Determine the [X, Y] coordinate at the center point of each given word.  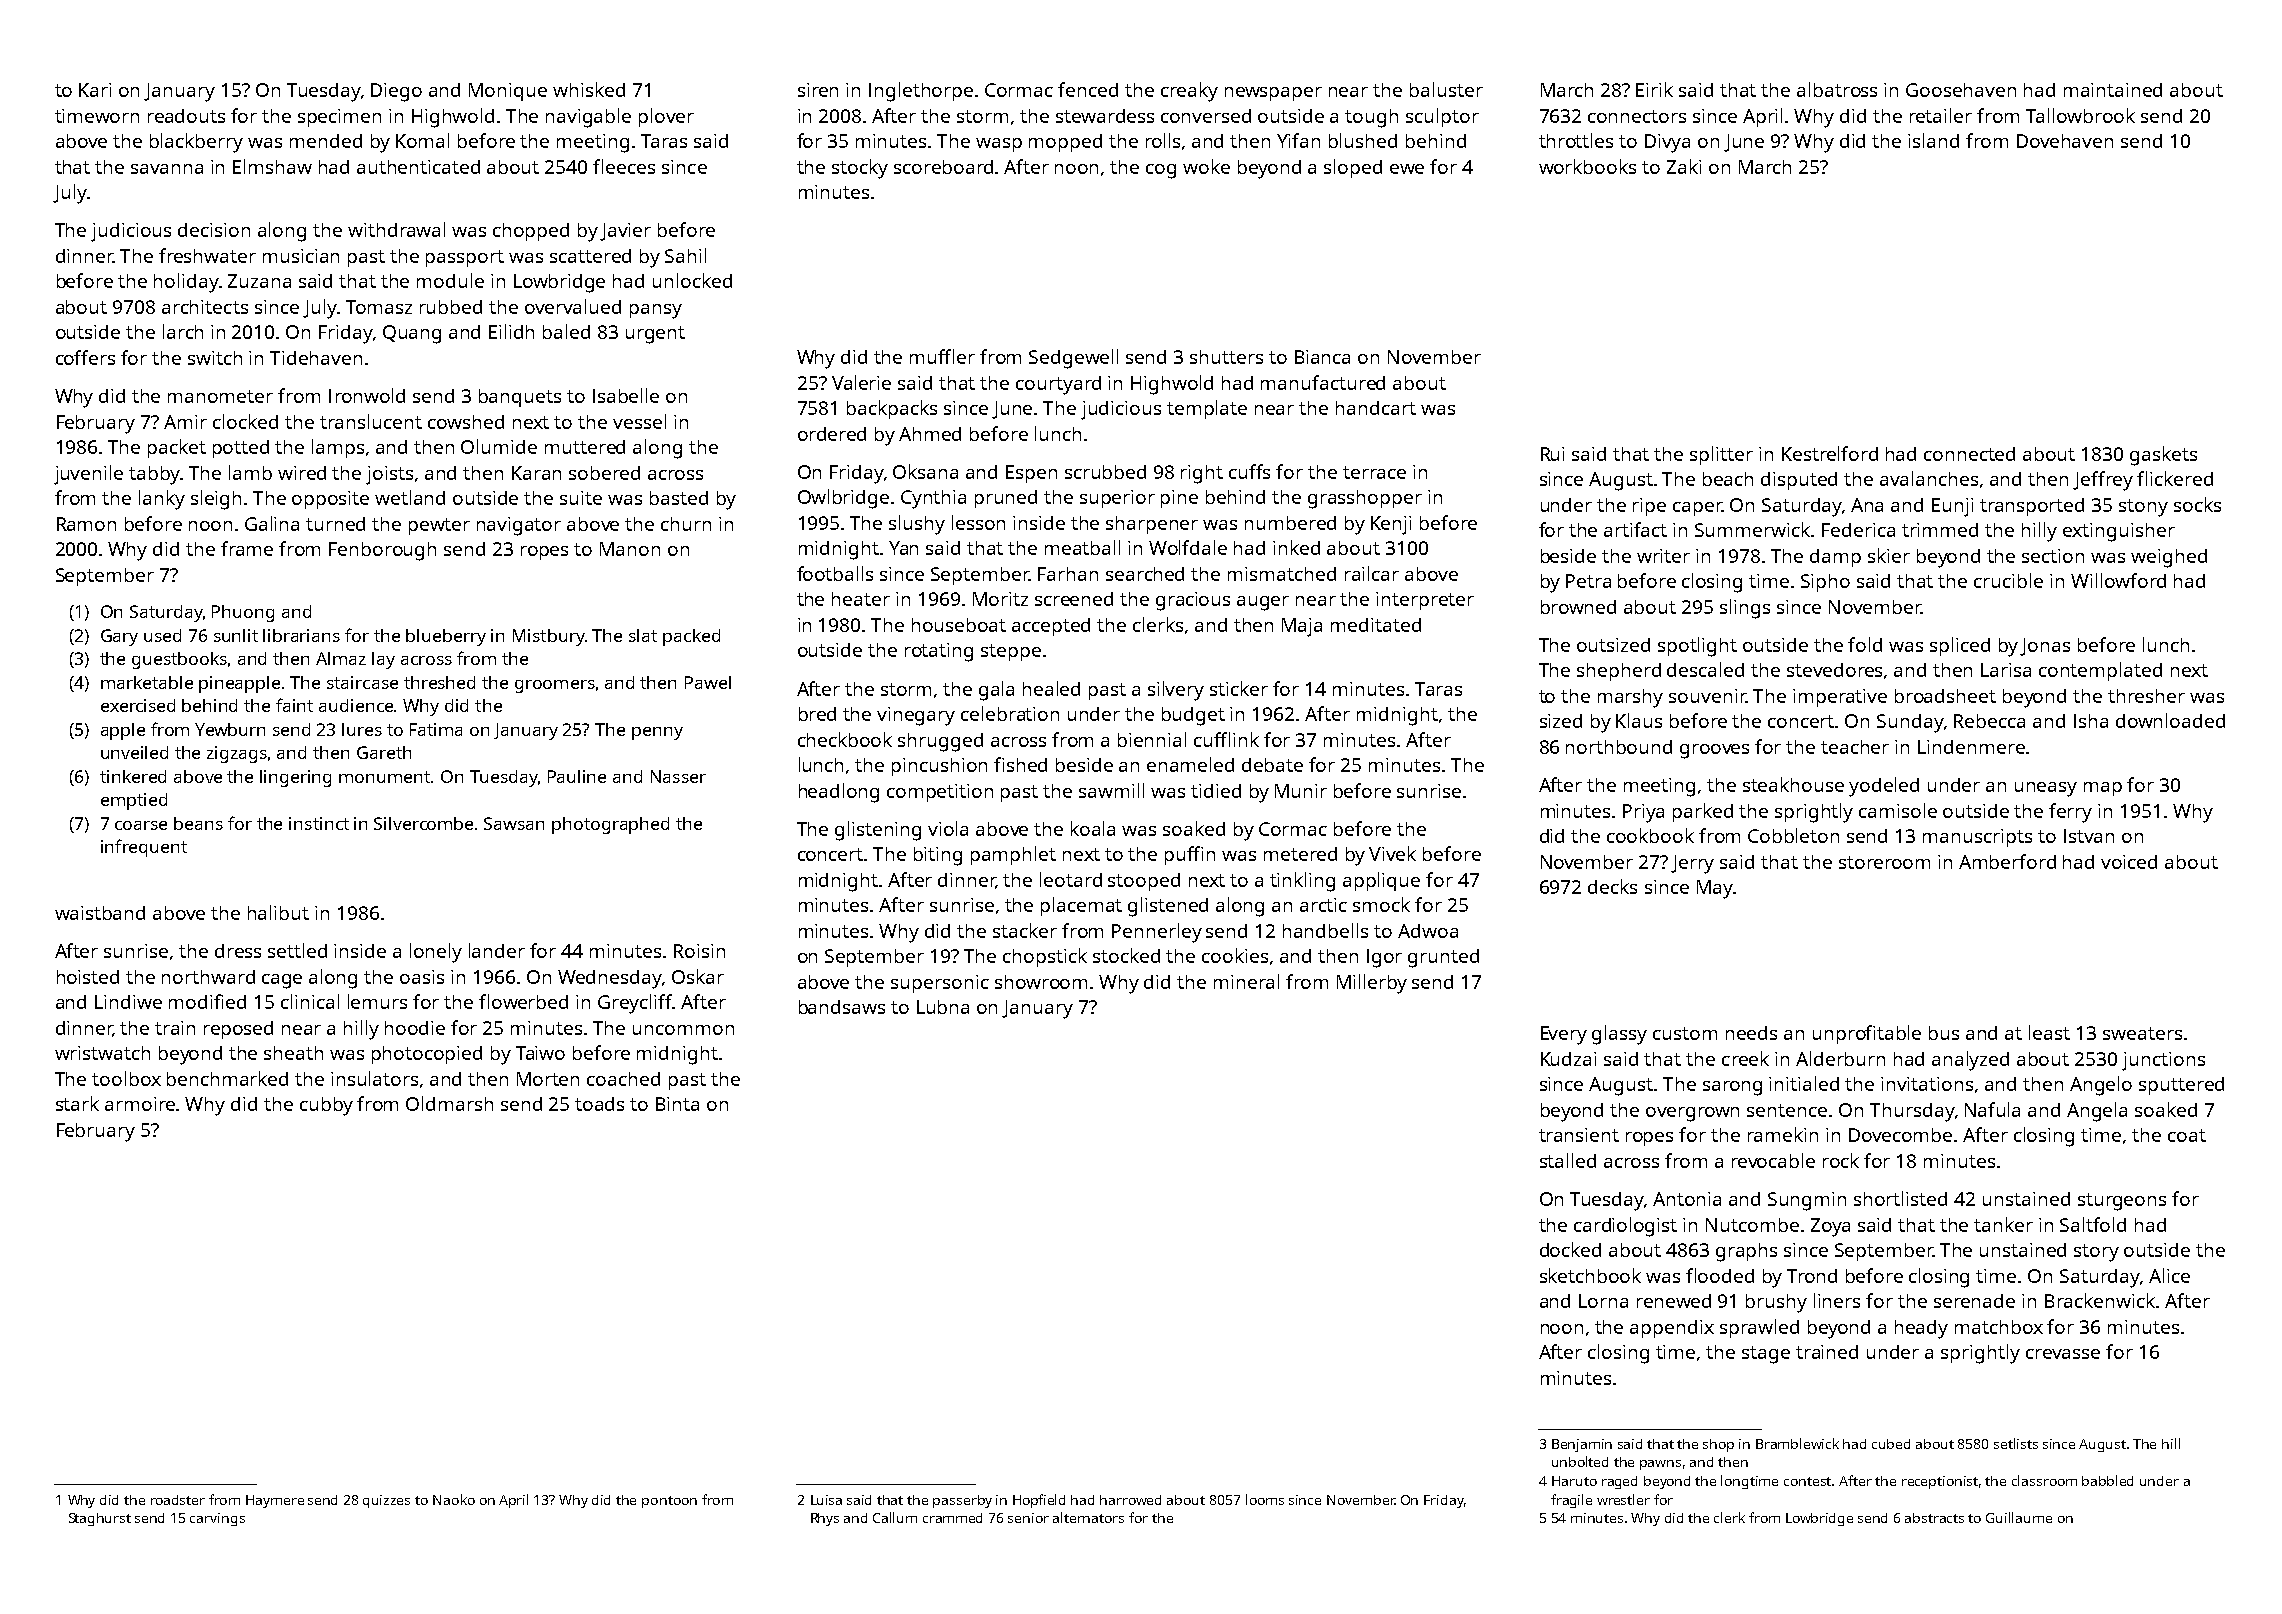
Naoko [454, 1499]
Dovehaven [2065, 141]
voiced [2129, 862]
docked [1570, 1249]
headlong [839, 793]
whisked [589, 89]
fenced [1088, 89]
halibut [278, 912]
